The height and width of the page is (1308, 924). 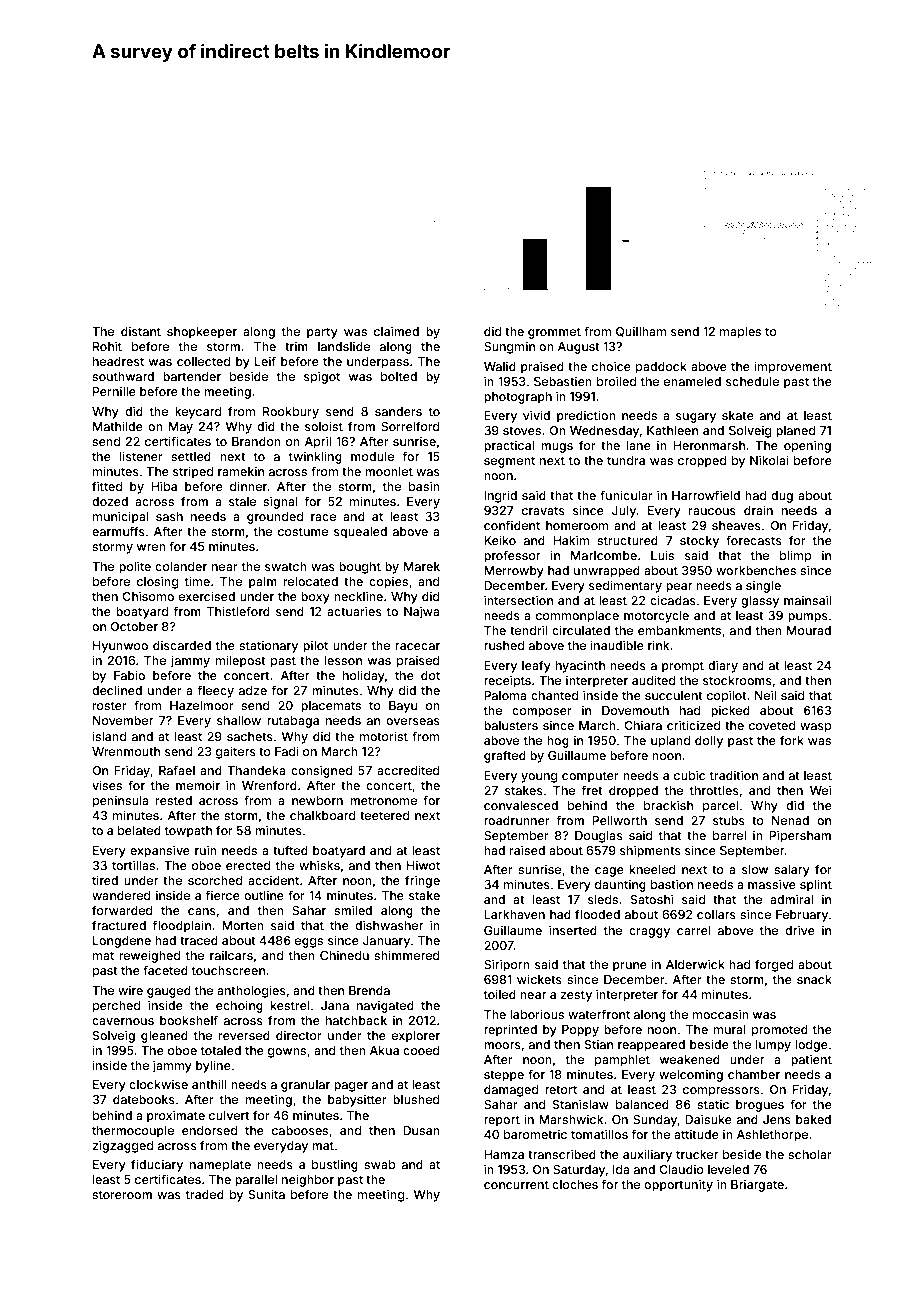 What do you see at coordinates (379, 1164) in the page?
I see `swab` at bounding box center [379, 1164].
